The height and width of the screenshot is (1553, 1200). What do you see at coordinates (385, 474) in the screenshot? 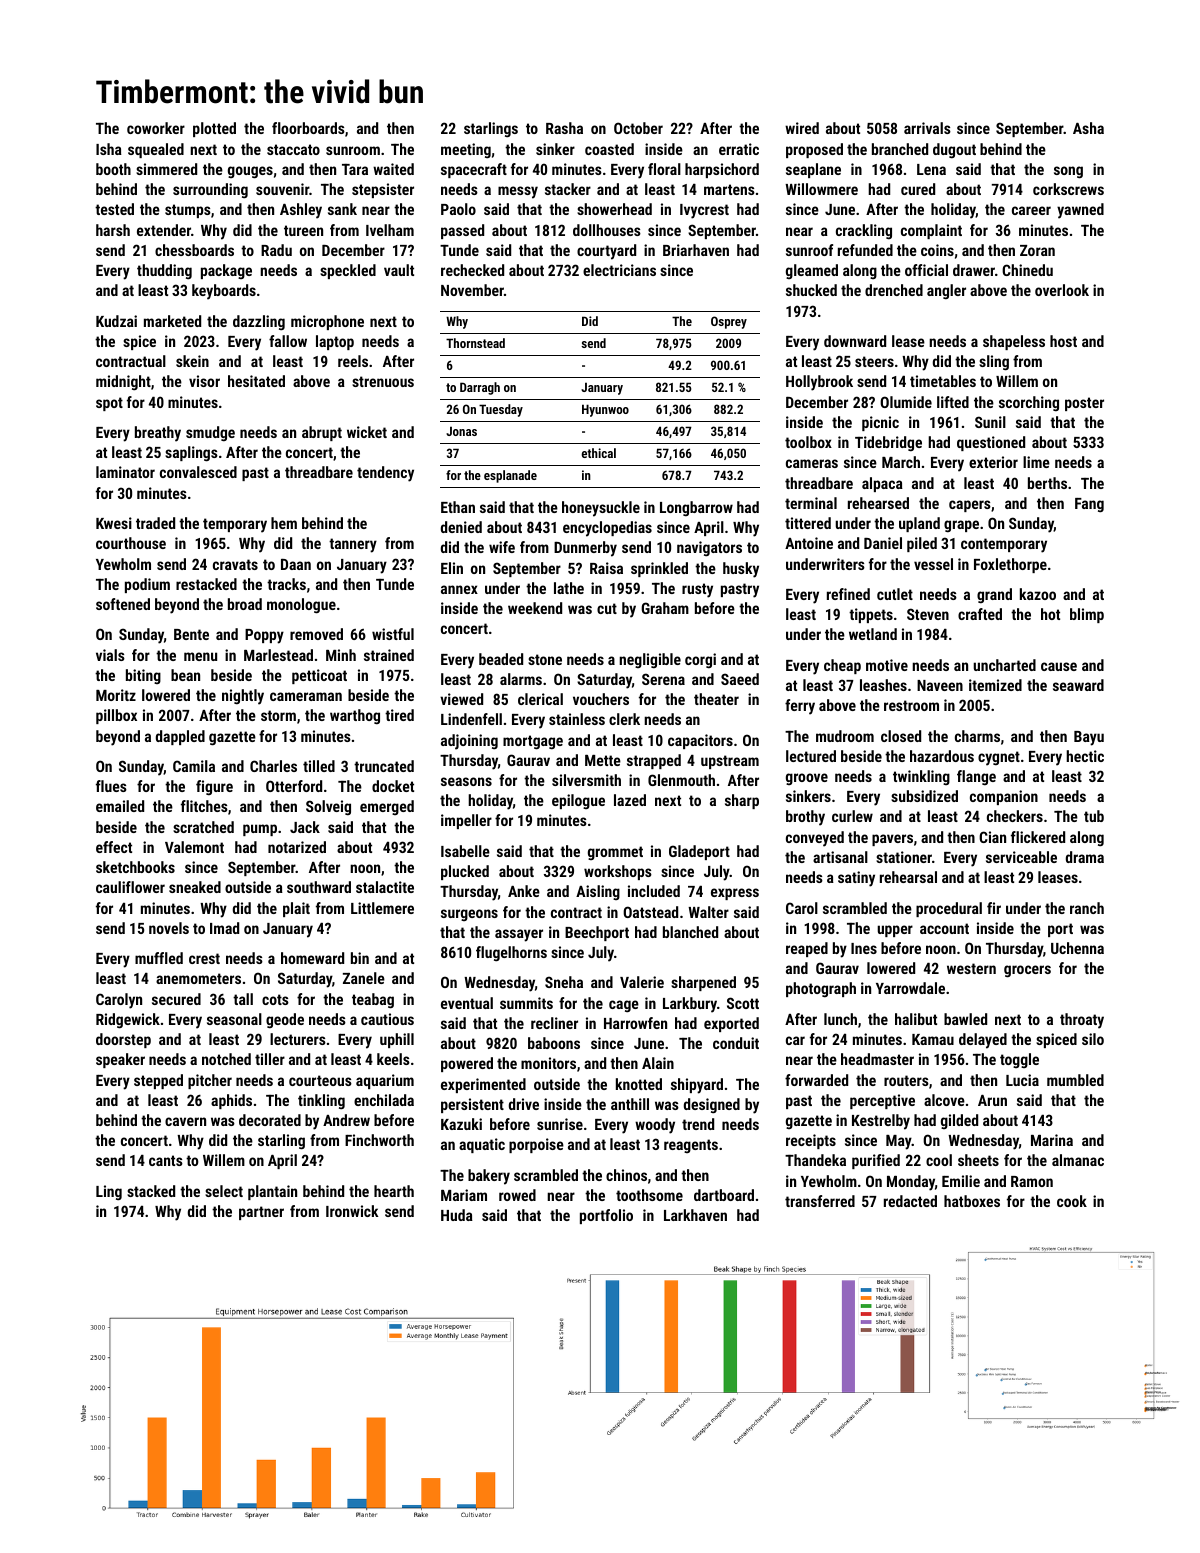
I see `tendency` at bounding box center [385, 474].
